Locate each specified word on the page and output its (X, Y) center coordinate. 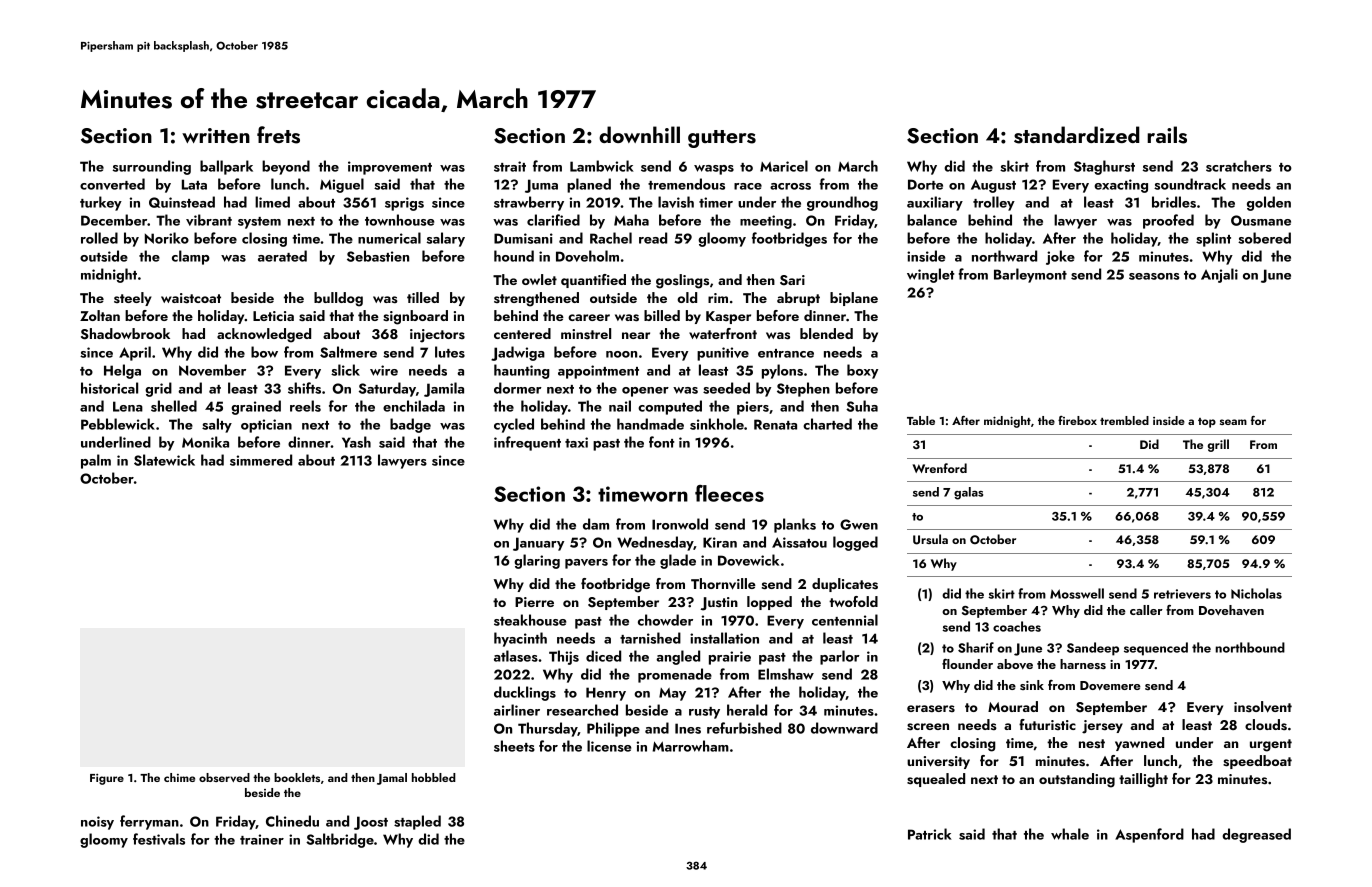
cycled (514, 425)
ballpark (226, 167)
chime (179, 777)
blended (826, 333)
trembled (1124, 420)
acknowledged (264, 335)
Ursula (930, 539)
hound (514, 256)
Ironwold (680, 524)
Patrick (930, 834)
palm (96, 461)
